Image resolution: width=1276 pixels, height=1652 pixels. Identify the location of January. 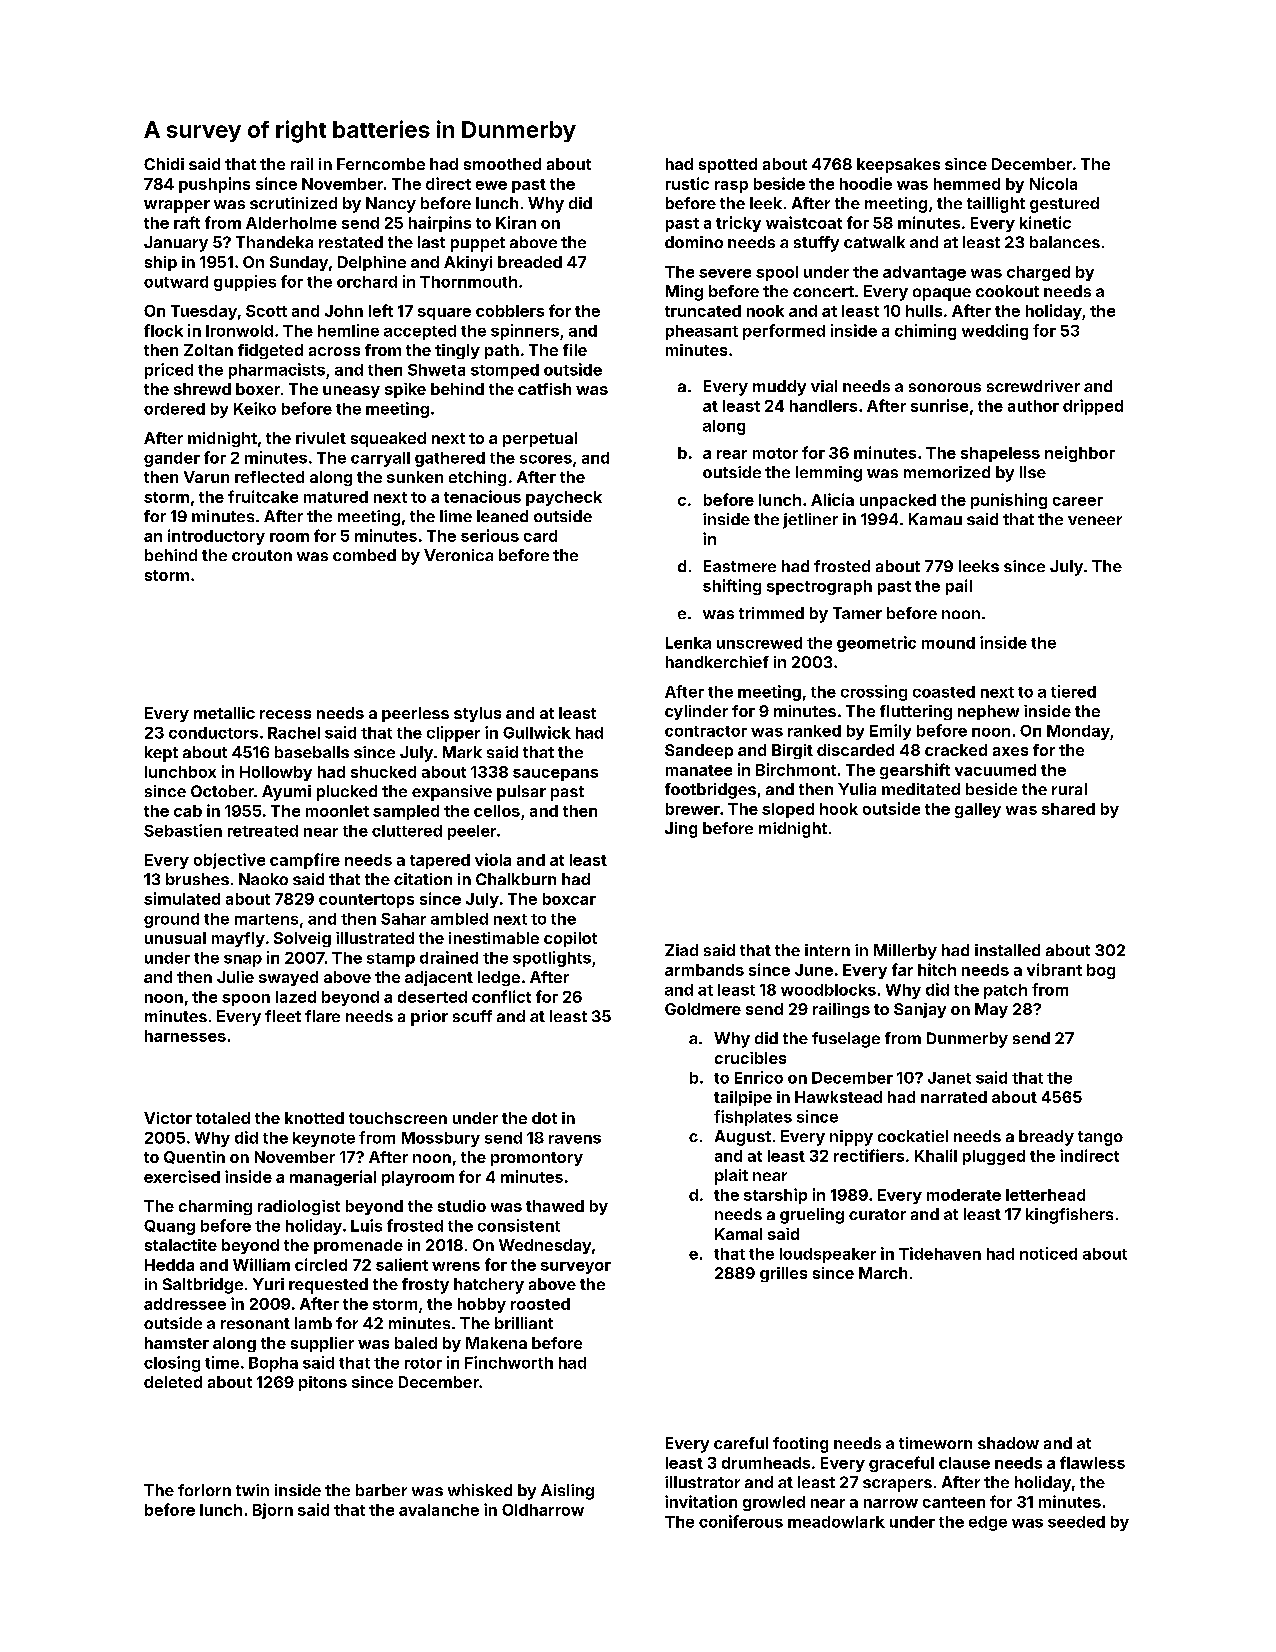
(176, 244).
